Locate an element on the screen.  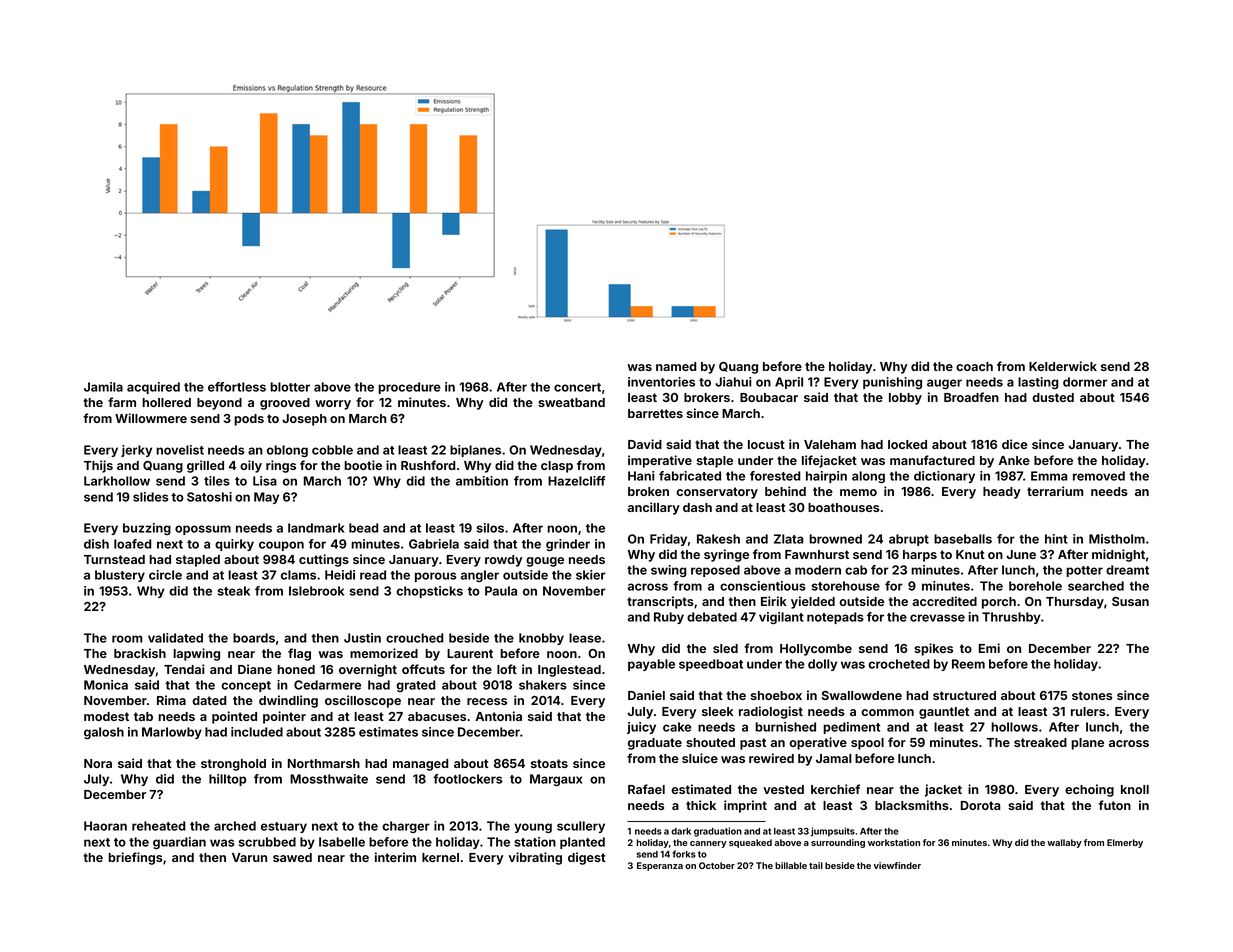
briefings is located at coordinates (135, 858).
